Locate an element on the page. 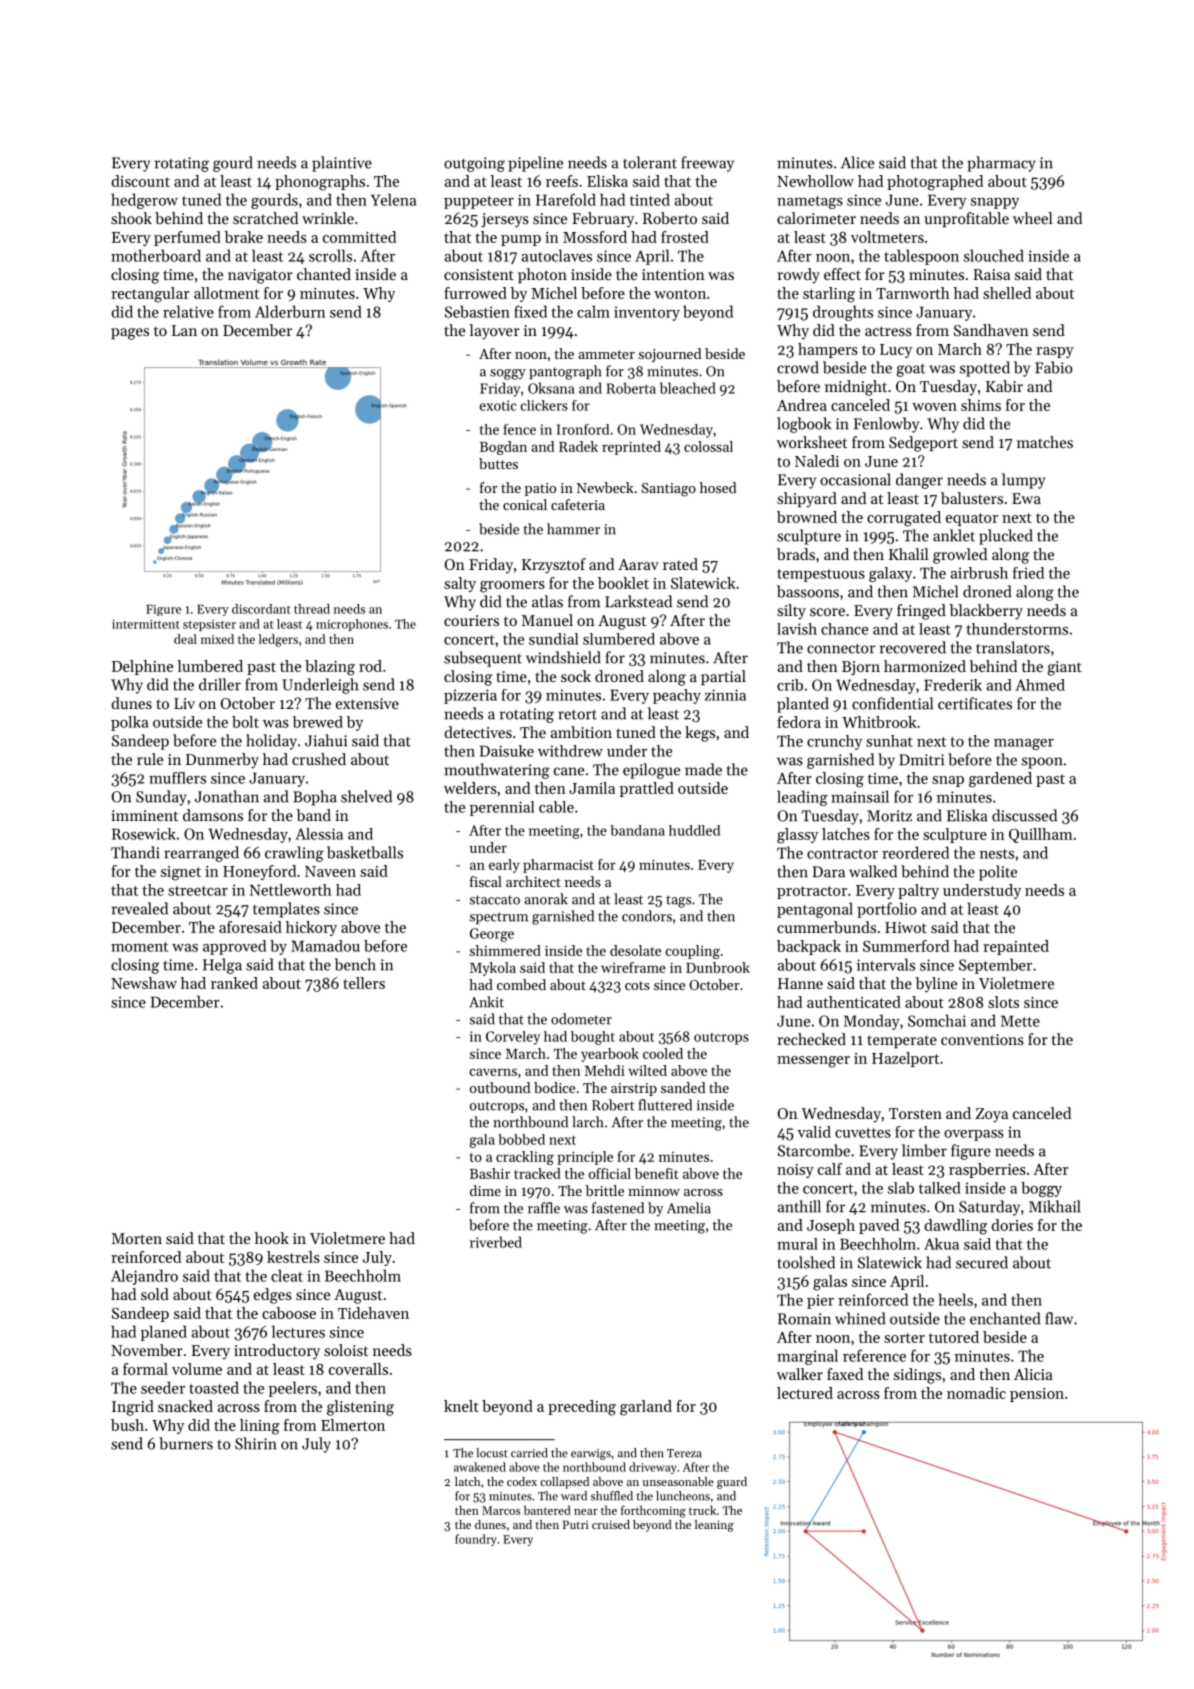  polka is located at coordinates (129, 723).
